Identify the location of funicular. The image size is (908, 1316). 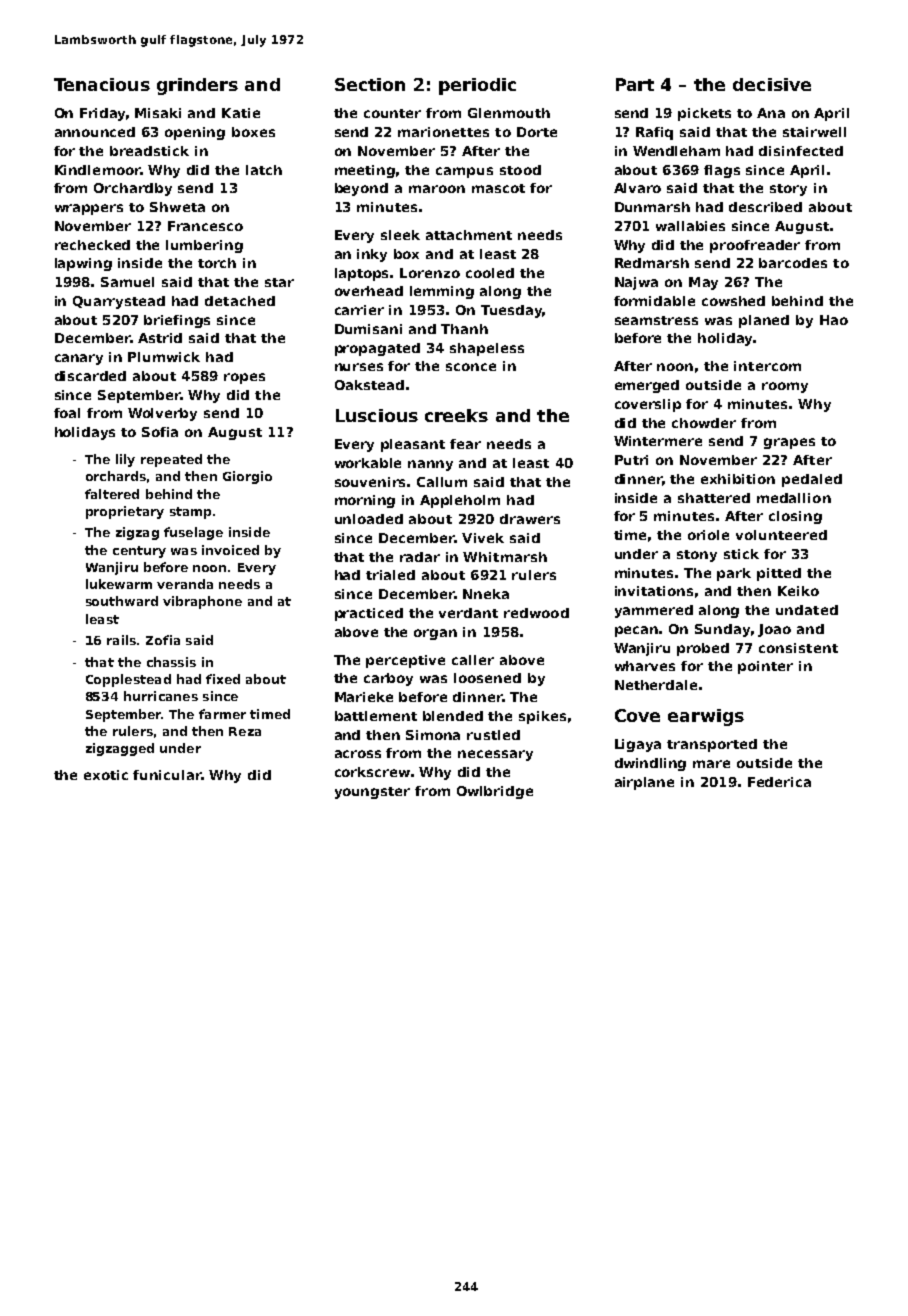
(167, 775).
